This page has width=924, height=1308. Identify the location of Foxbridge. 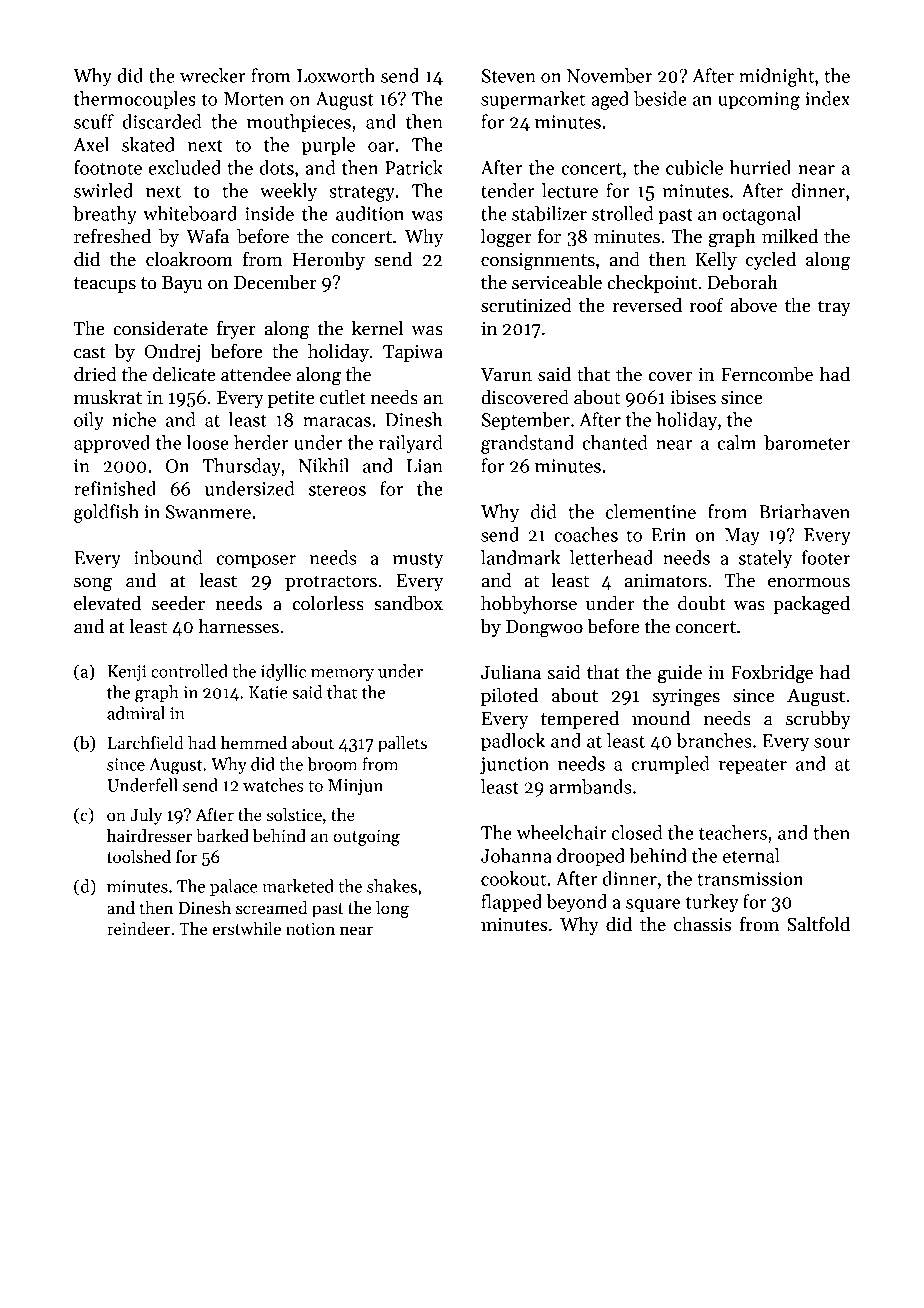
(772, 674).
